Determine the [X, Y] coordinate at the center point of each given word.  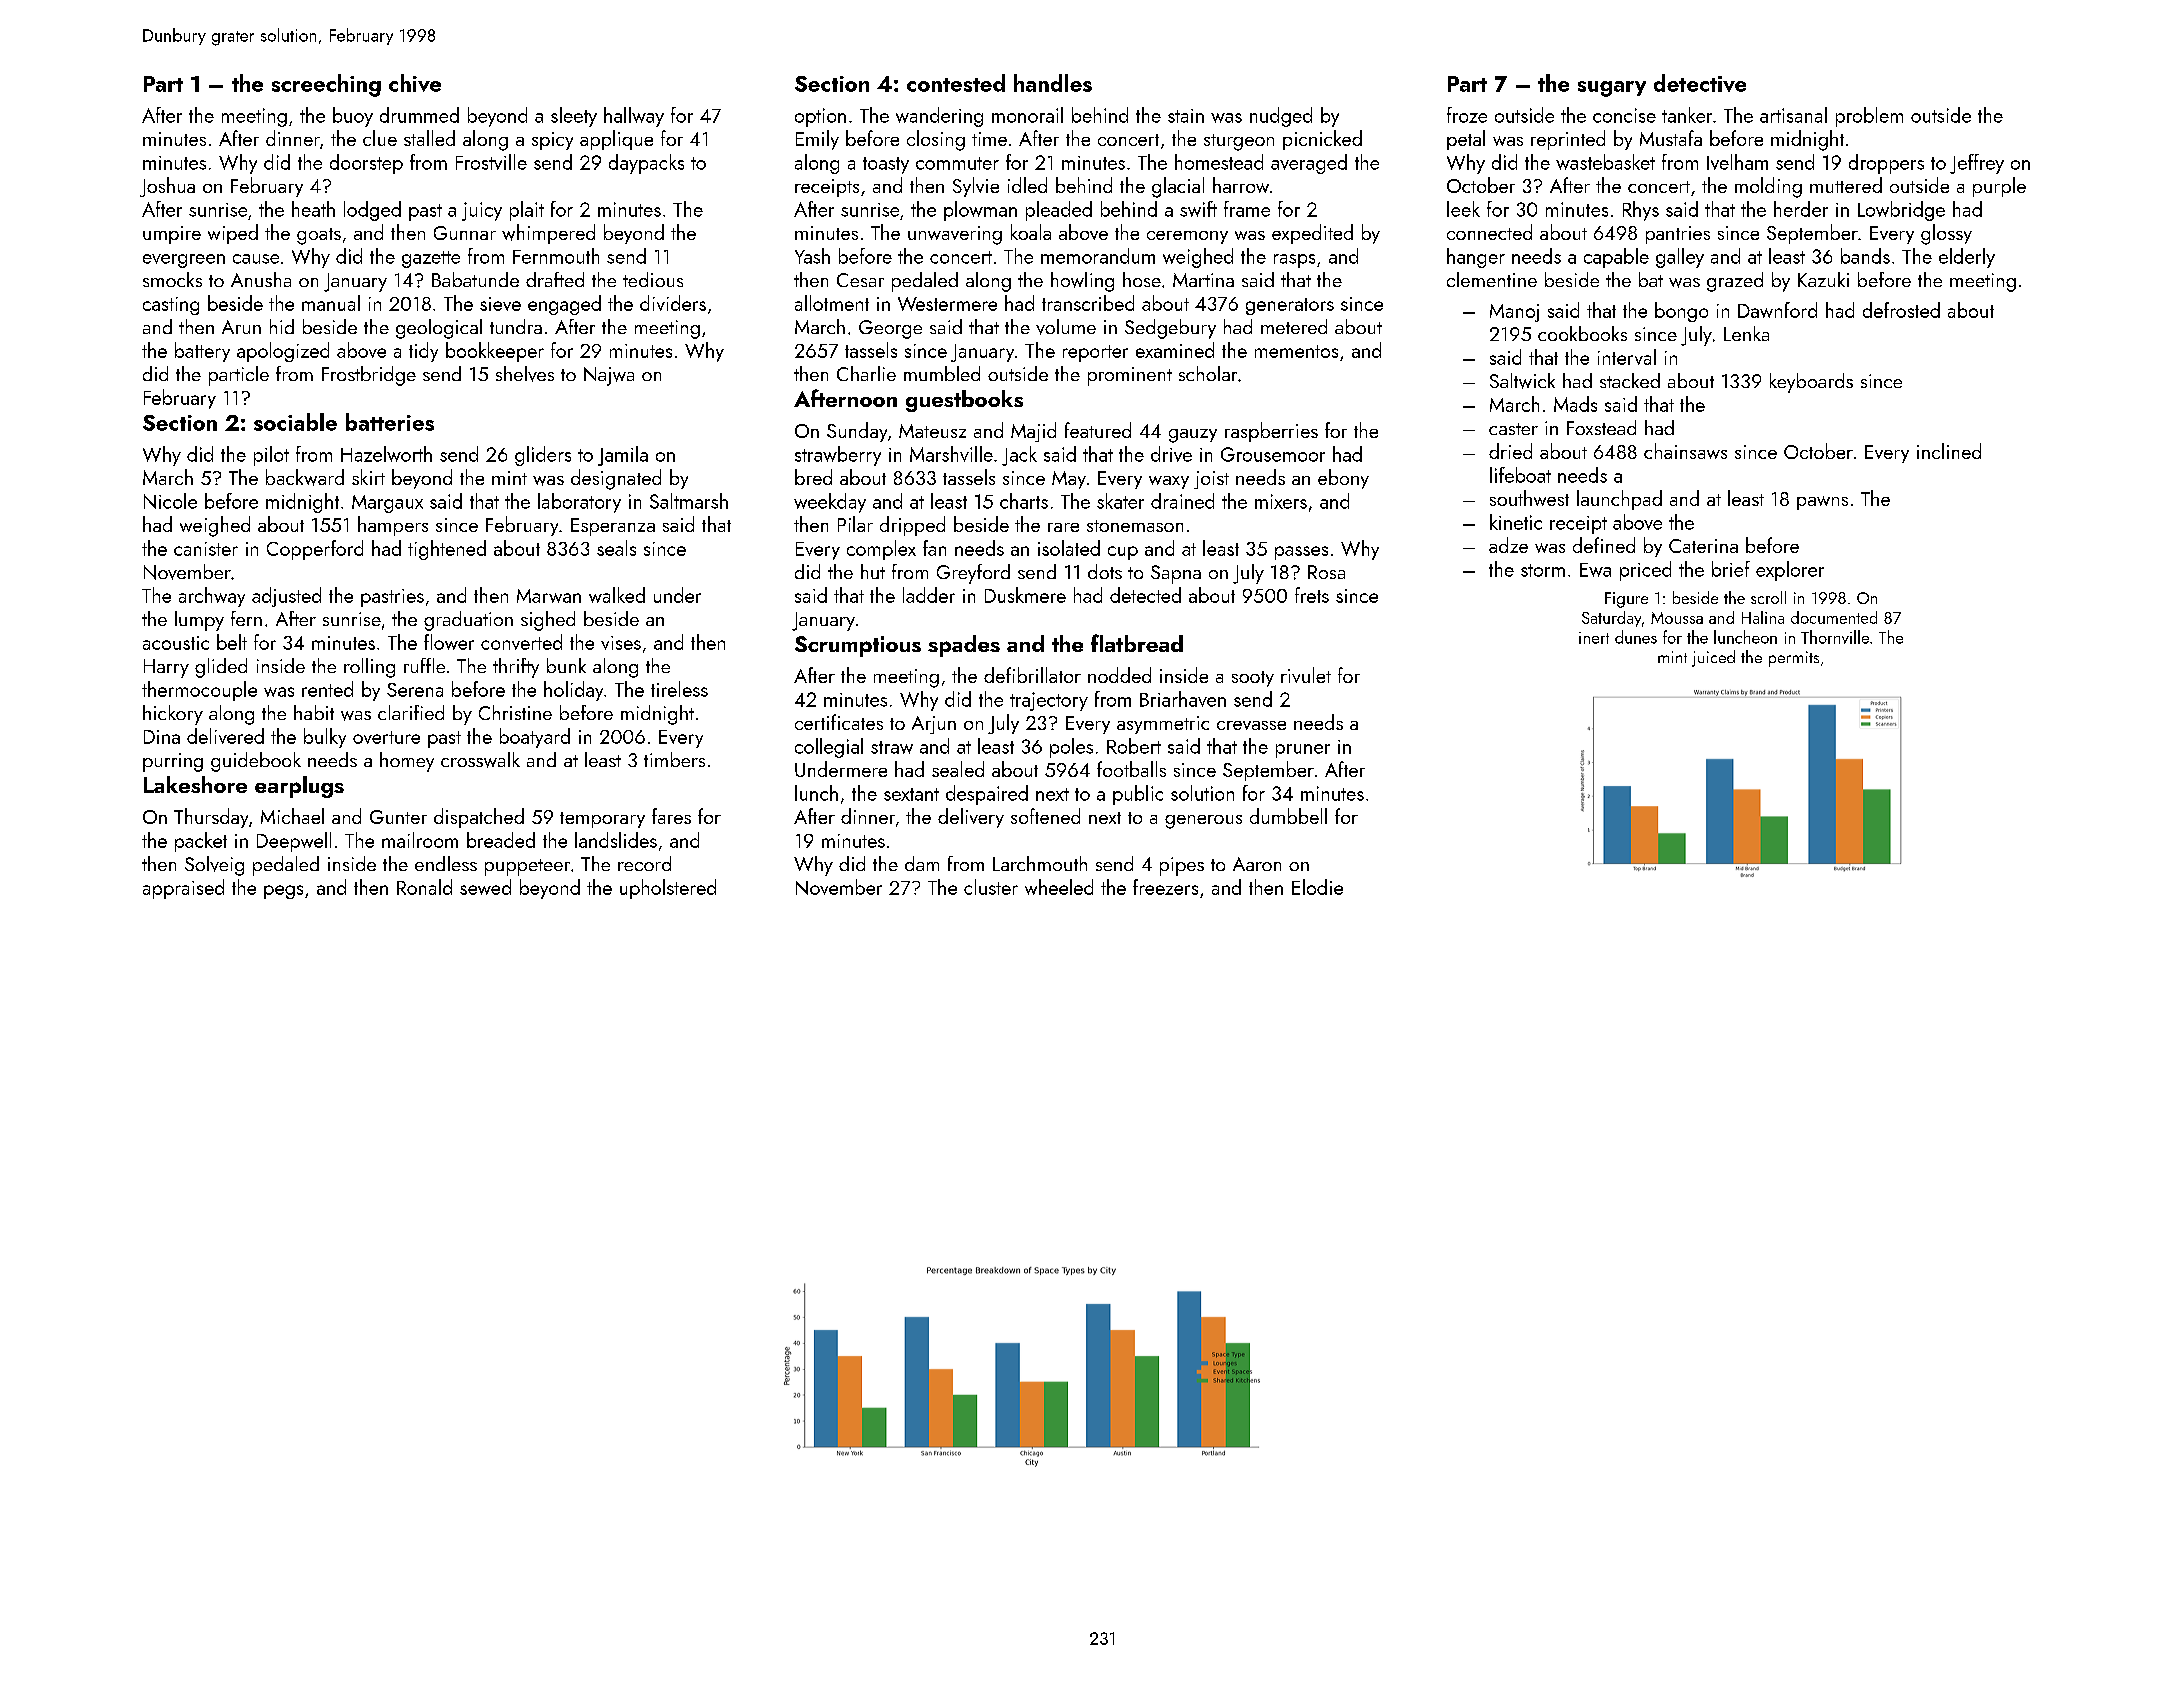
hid [282, 326]
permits [1794, 659]
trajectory [1049, 701]
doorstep [366, 164]
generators [1290, 306]
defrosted [1901, 310]
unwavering [955, 235]
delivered [225, 736]
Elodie [1317, 887]
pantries [1678, 235]
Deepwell [294, 842]
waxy [1169, 482]
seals [616, 548]
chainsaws [1685, 451]
